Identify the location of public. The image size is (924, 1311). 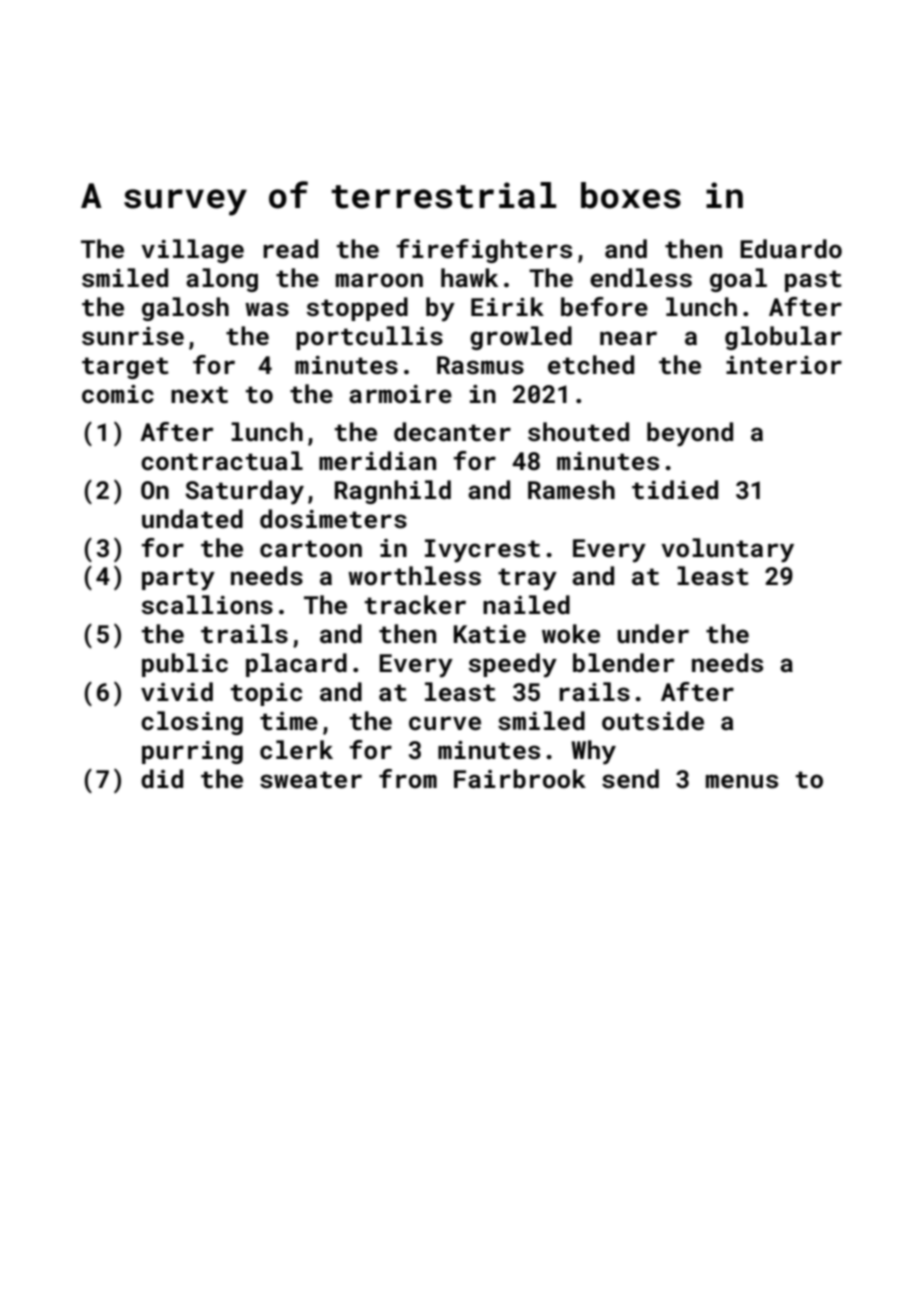
(185, 665).
